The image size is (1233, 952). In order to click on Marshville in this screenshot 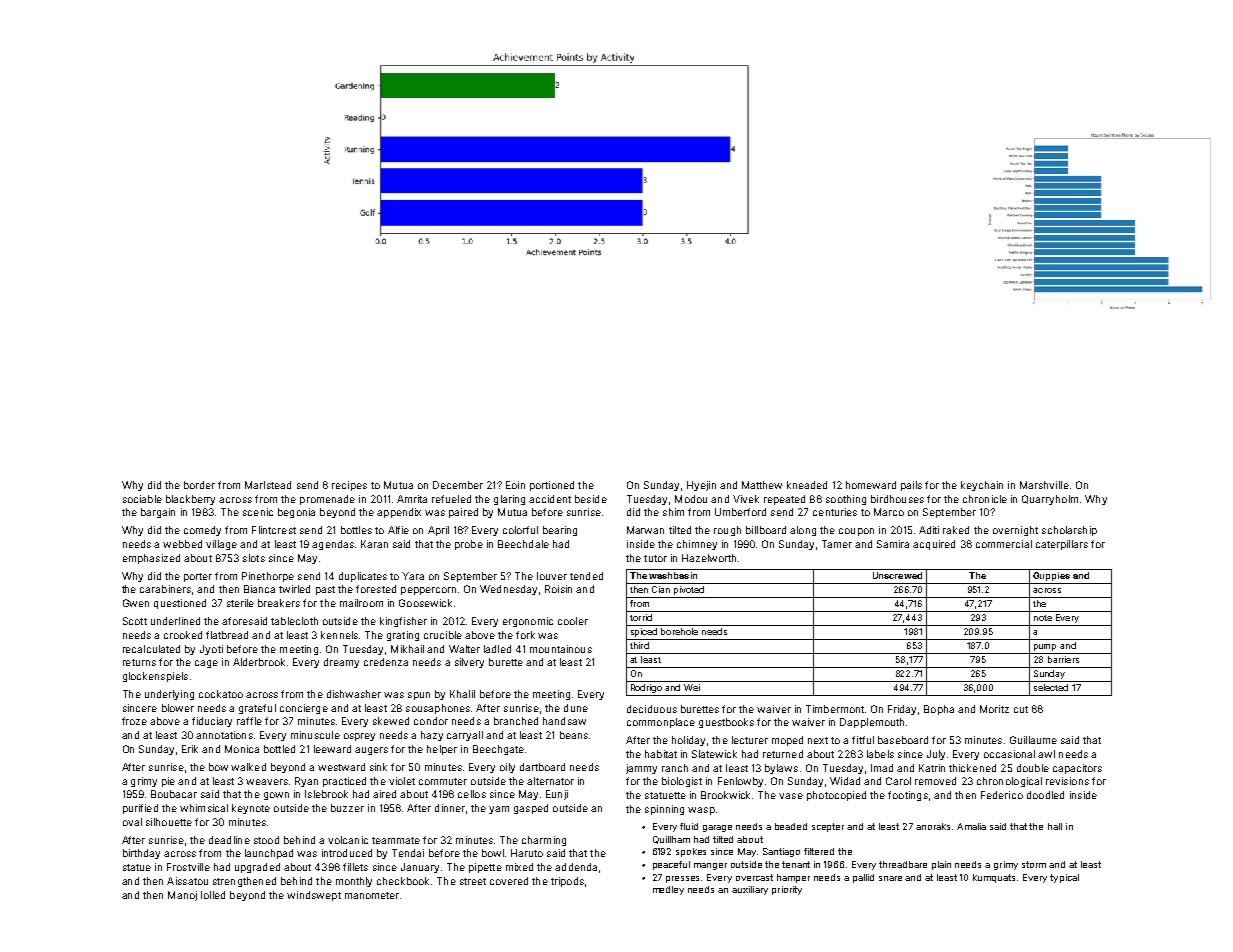, I will do `click(1044, 485)`.
